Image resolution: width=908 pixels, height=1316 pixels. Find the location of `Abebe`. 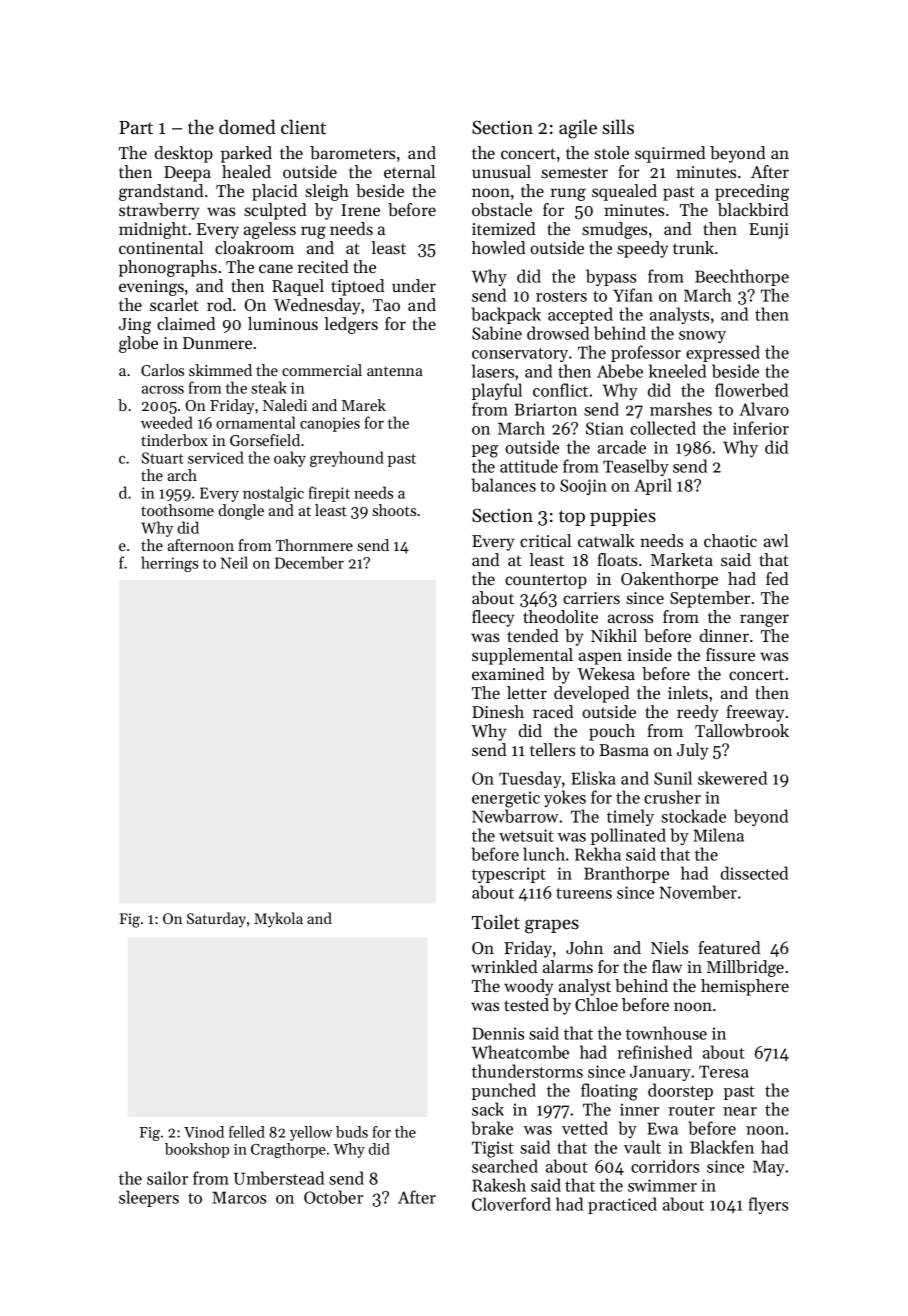

Abebe is located at coordinates (620, 371).
